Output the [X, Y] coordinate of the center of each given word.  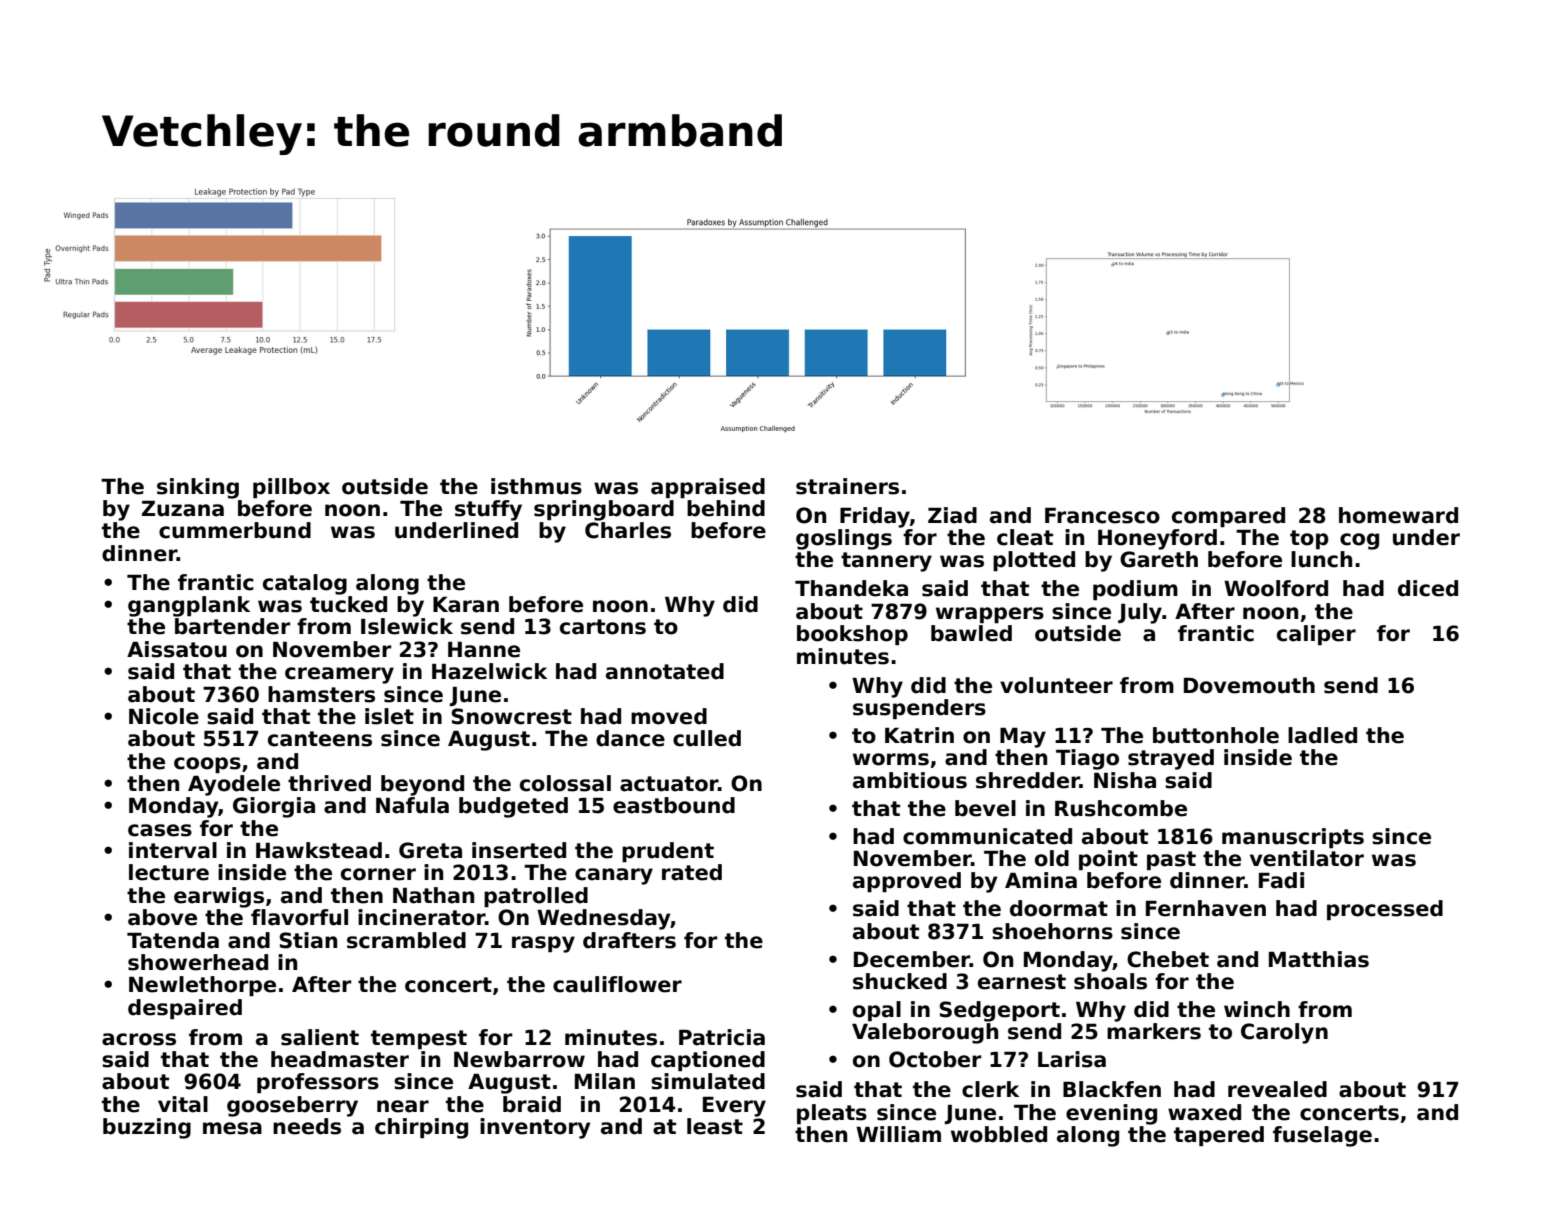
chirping [421, 1128]
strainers [847, 486]
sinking [198, 488]
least [715, 1126]
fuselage [1322, 1136]
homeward [1398, 515]
